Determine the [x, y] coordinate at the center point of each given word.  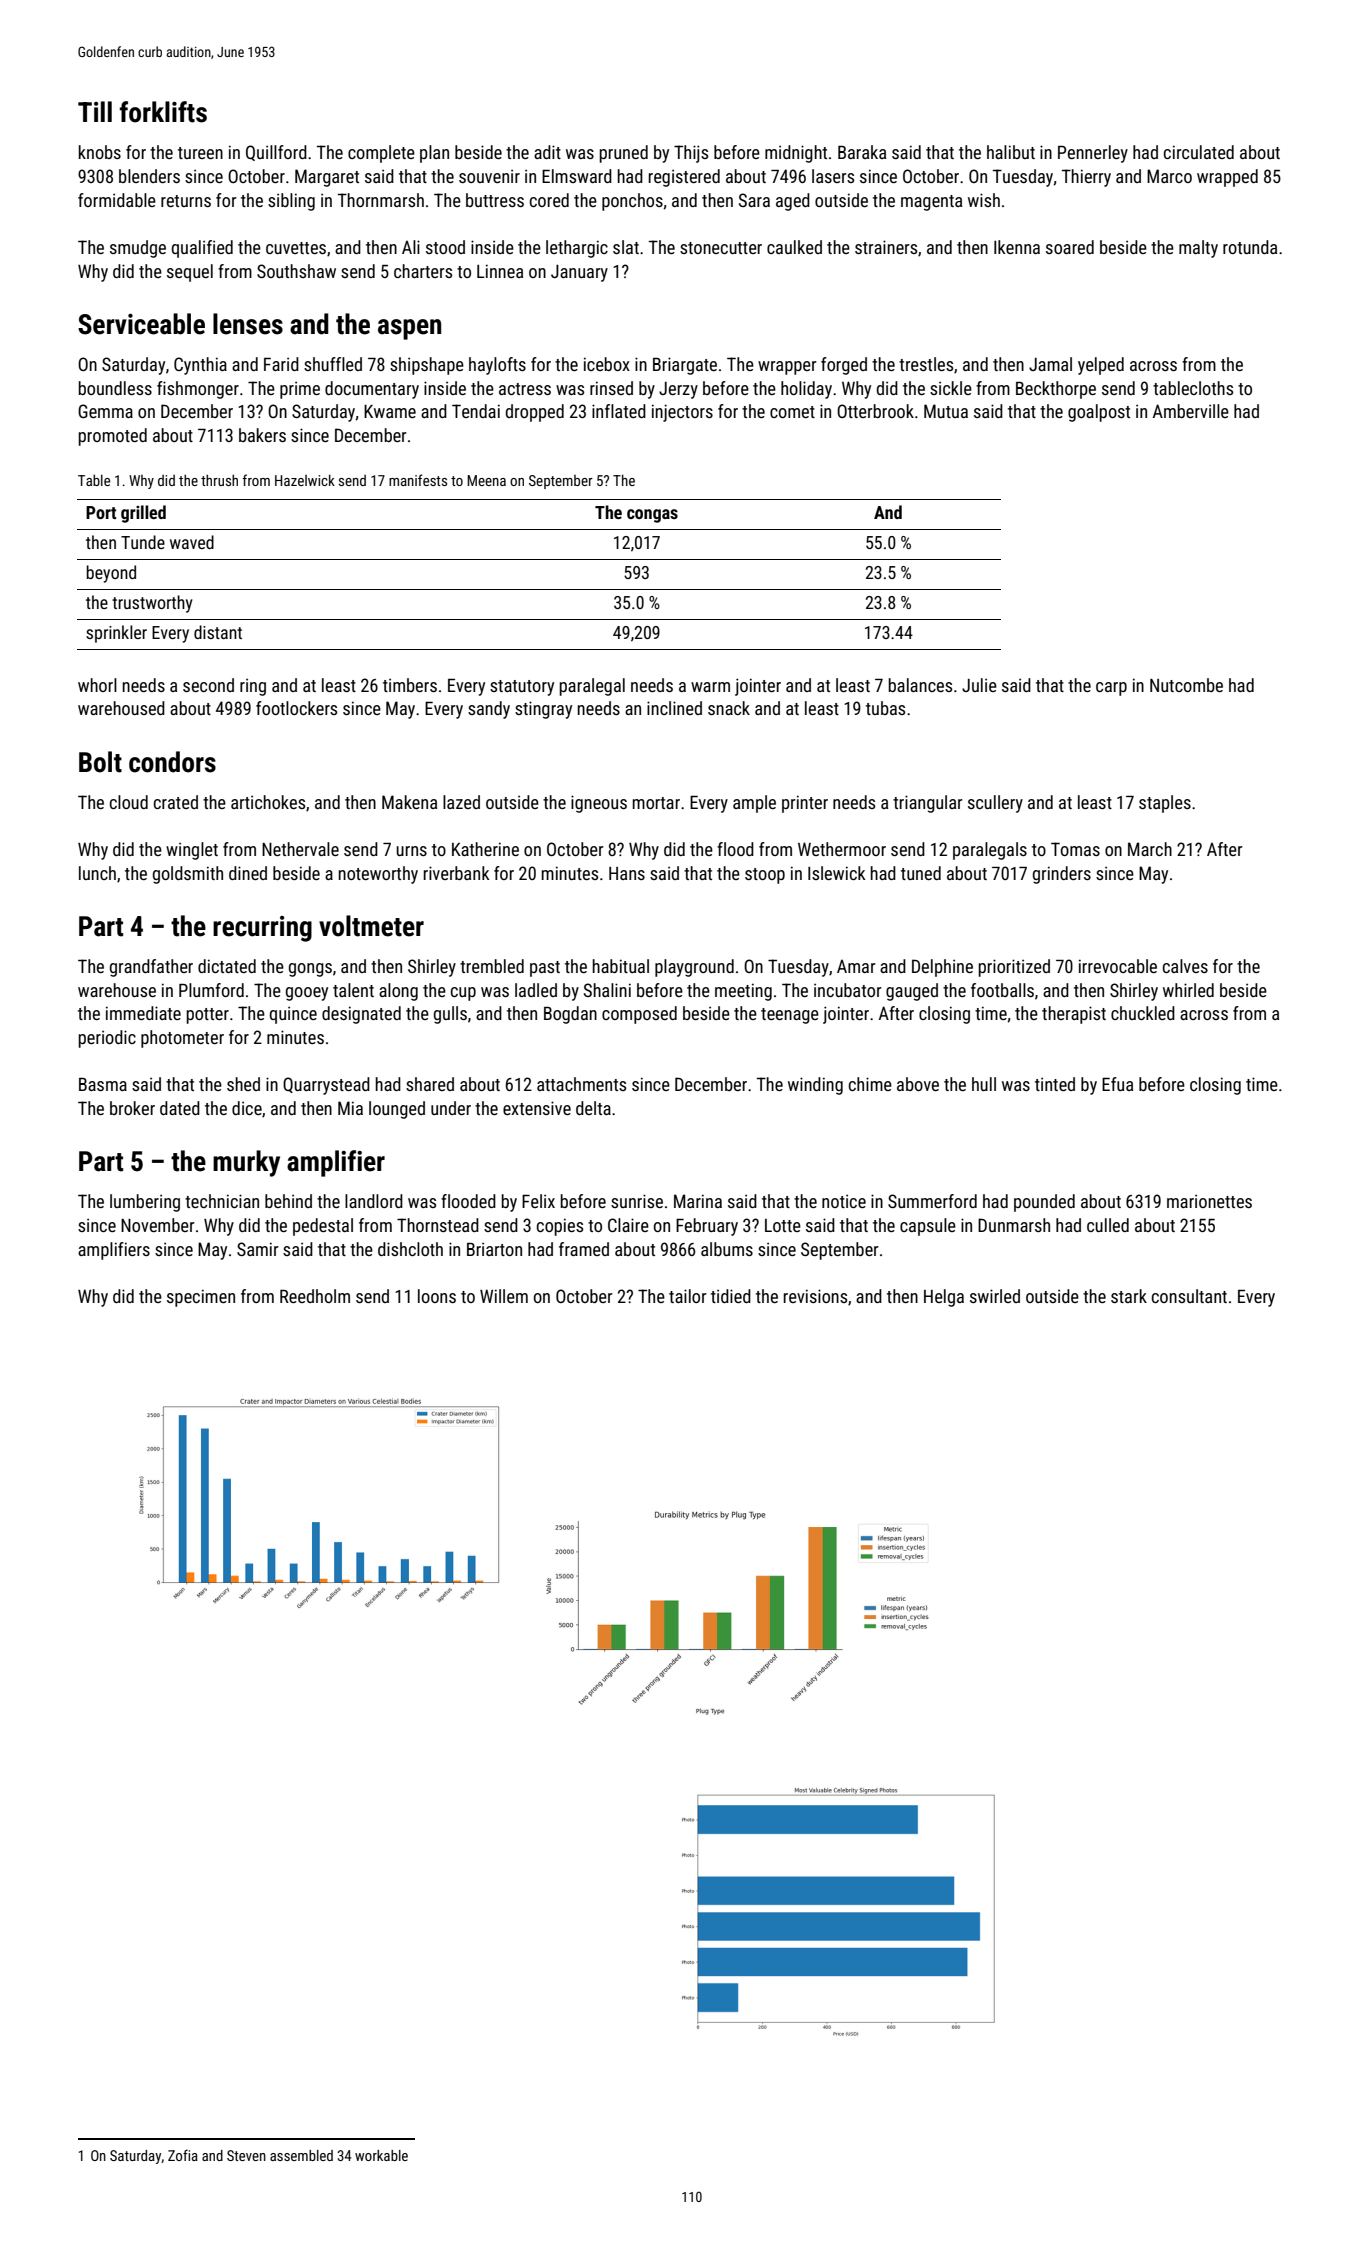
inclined [674, 708]
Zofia [183, 2155]
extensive [537, 1108]
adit [547, 152]
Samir [258, 1249]
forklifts [163, 112]
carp [1111, 689]
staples [1165, 804]
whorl [97, 685]
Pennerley [1093, 154]
